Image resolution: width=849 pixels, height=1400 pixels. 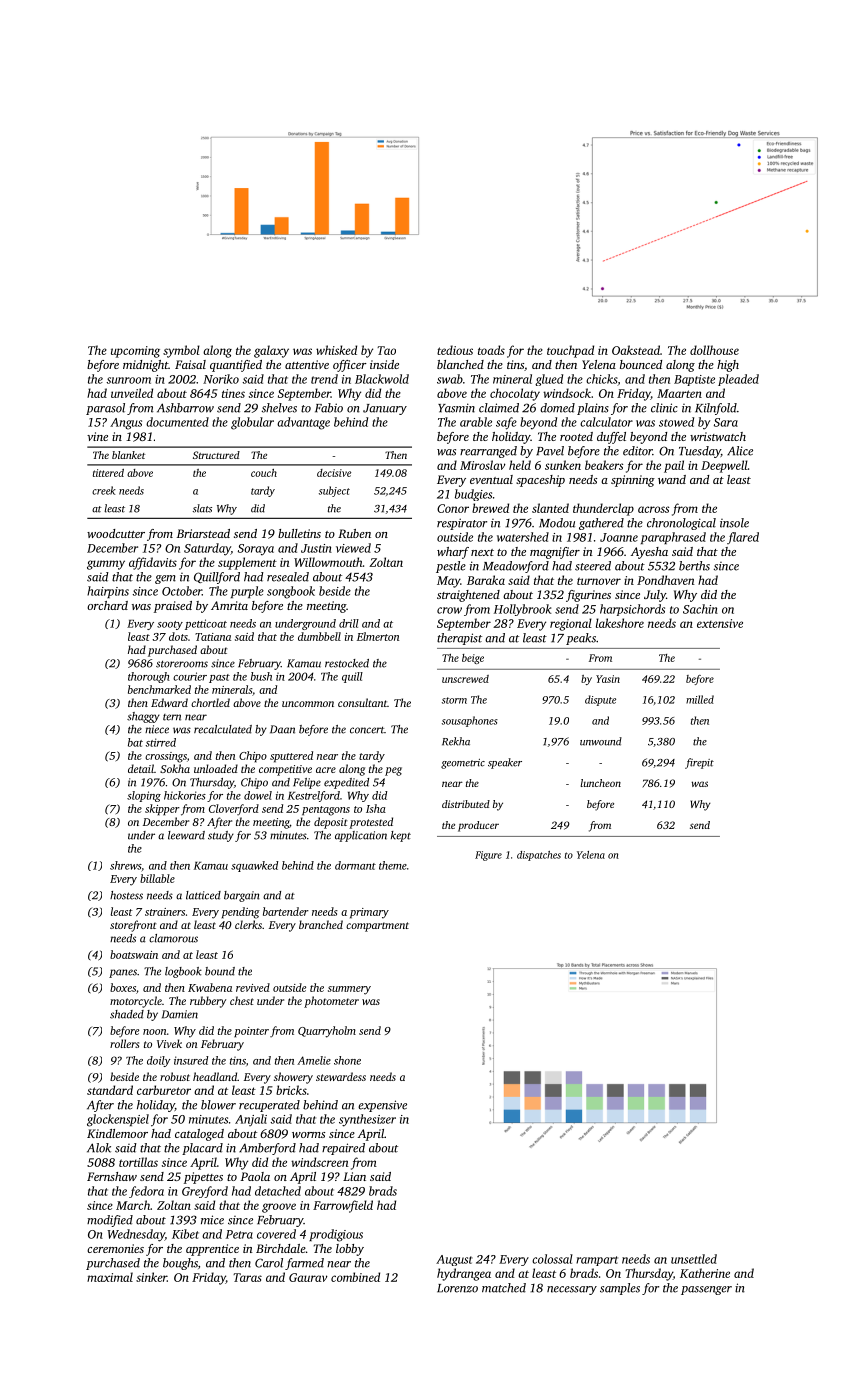 I want to click on luncheon, so click(x=601, y=783).
